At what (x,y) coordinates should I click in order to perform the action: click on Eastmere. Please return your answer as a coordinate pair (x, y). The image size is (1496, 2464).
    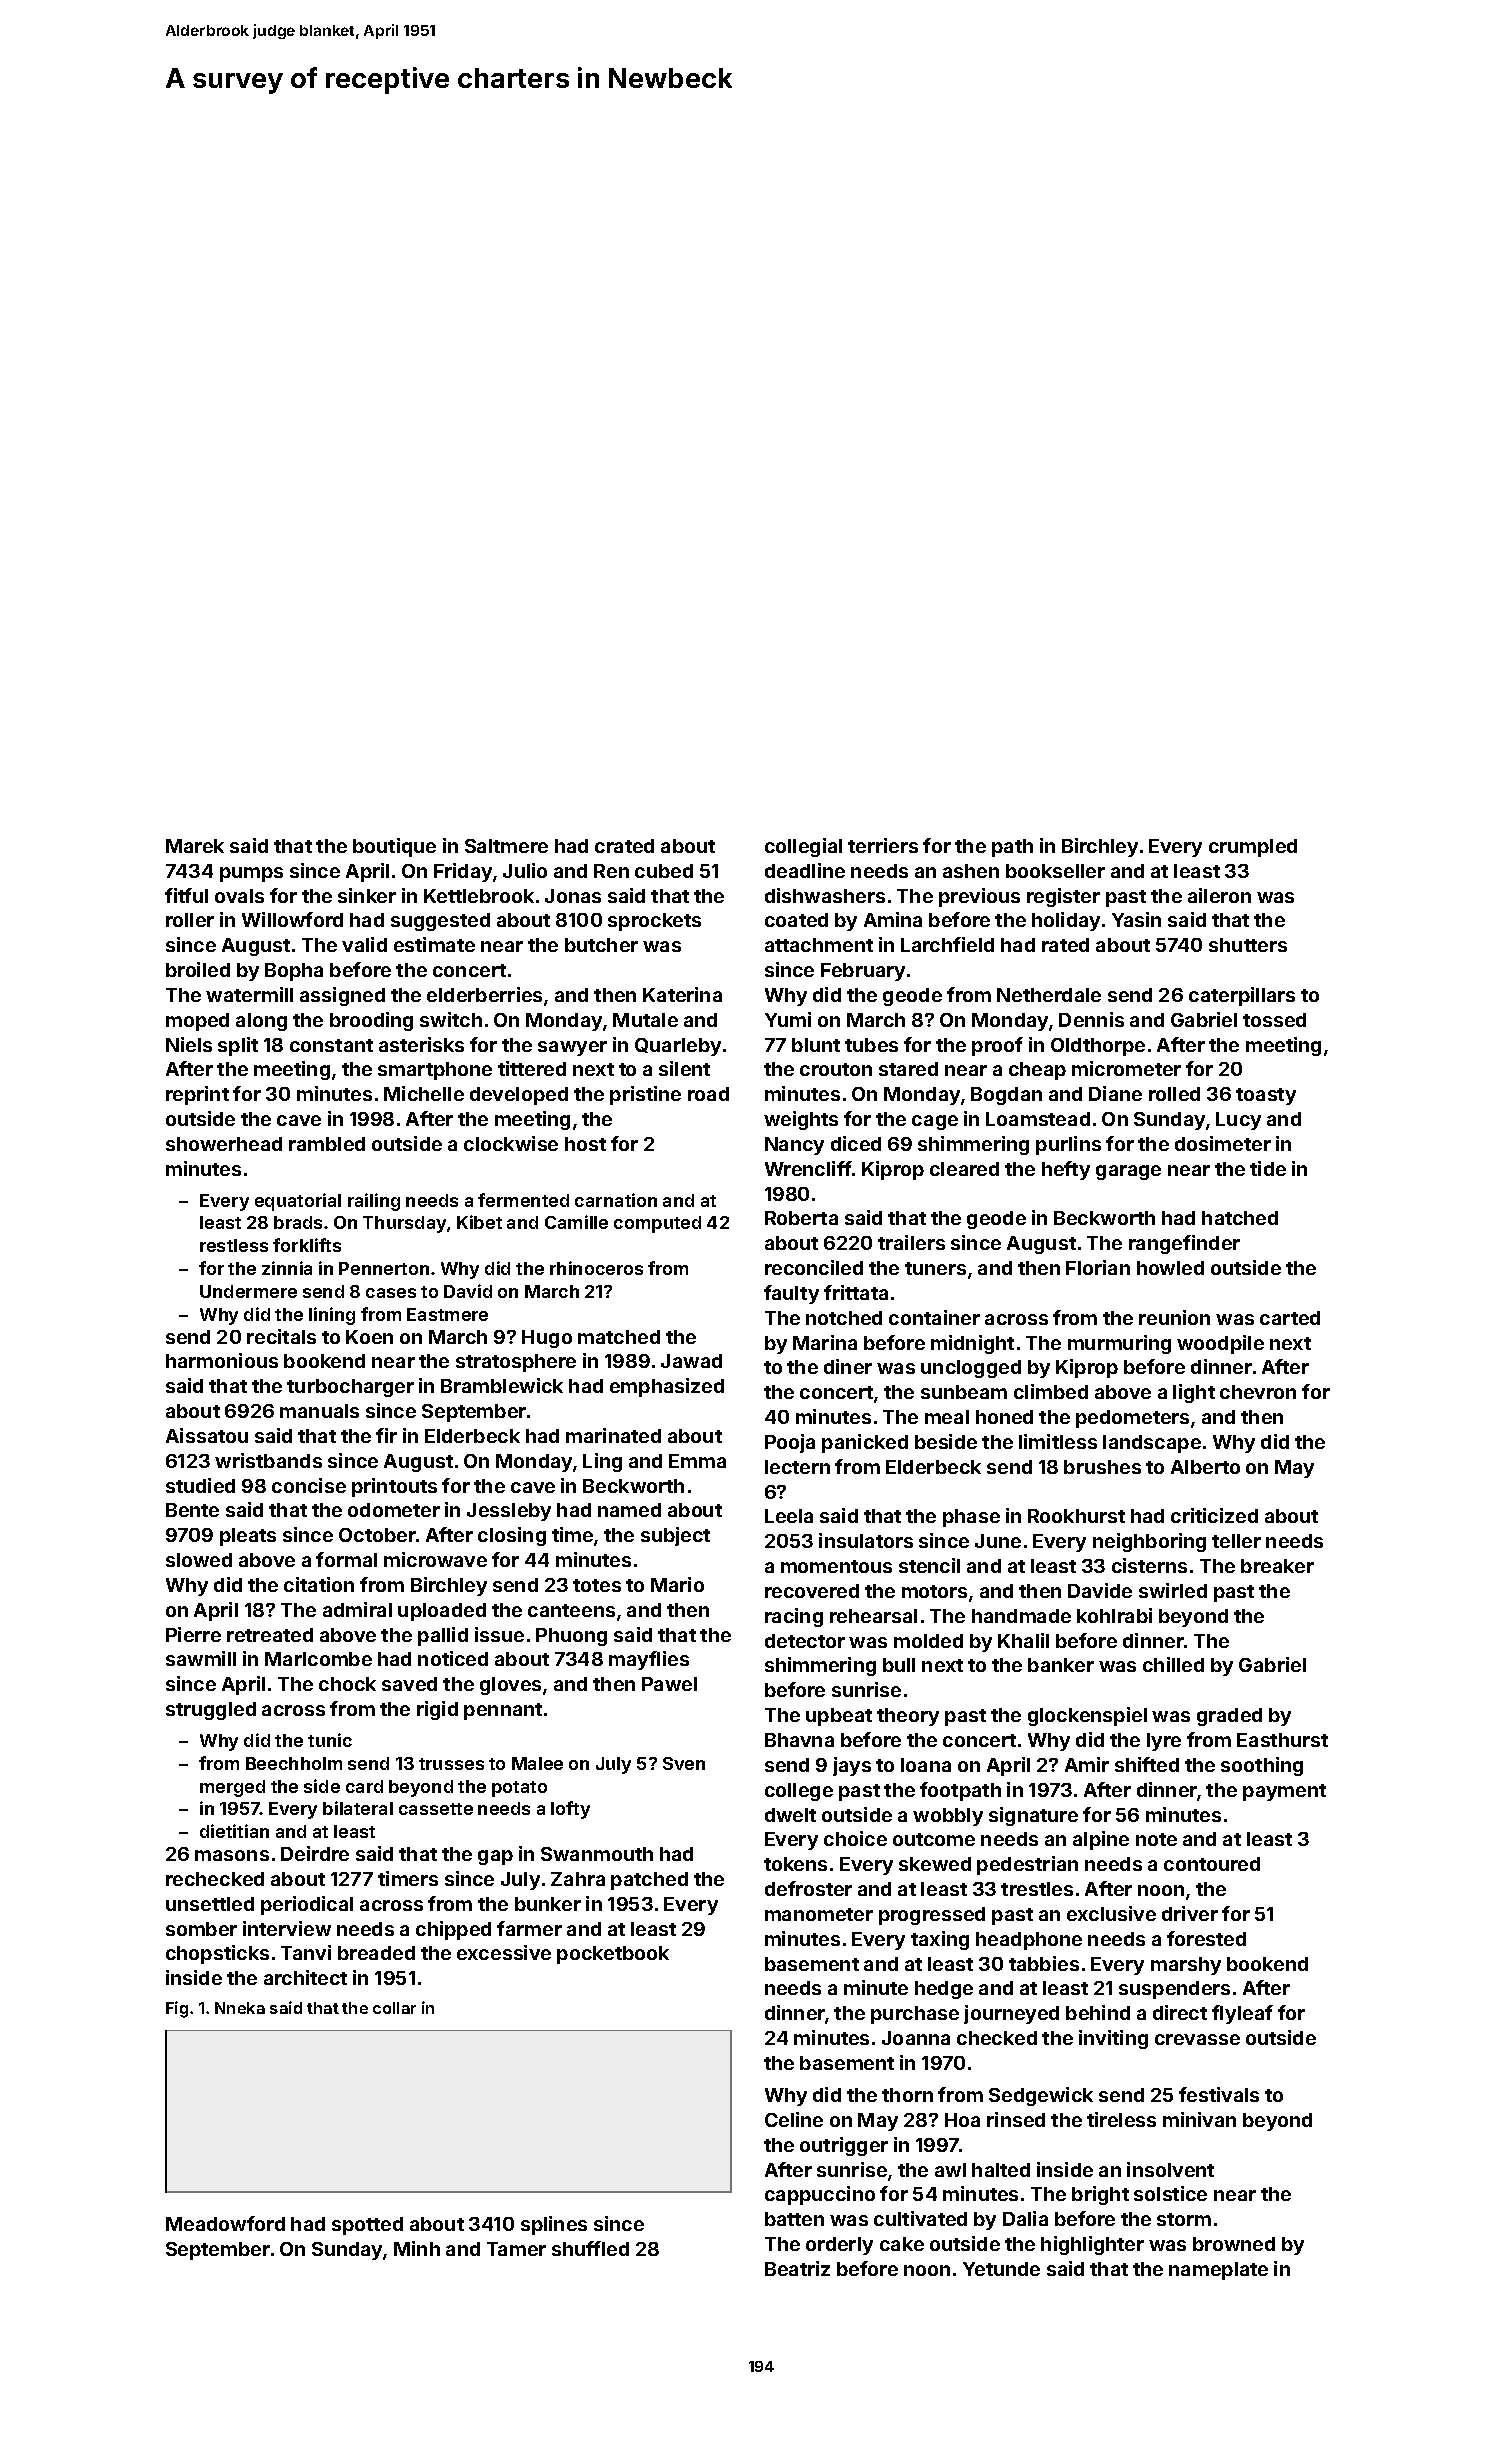
    Looking at the image, I should click on (447, 1314).
